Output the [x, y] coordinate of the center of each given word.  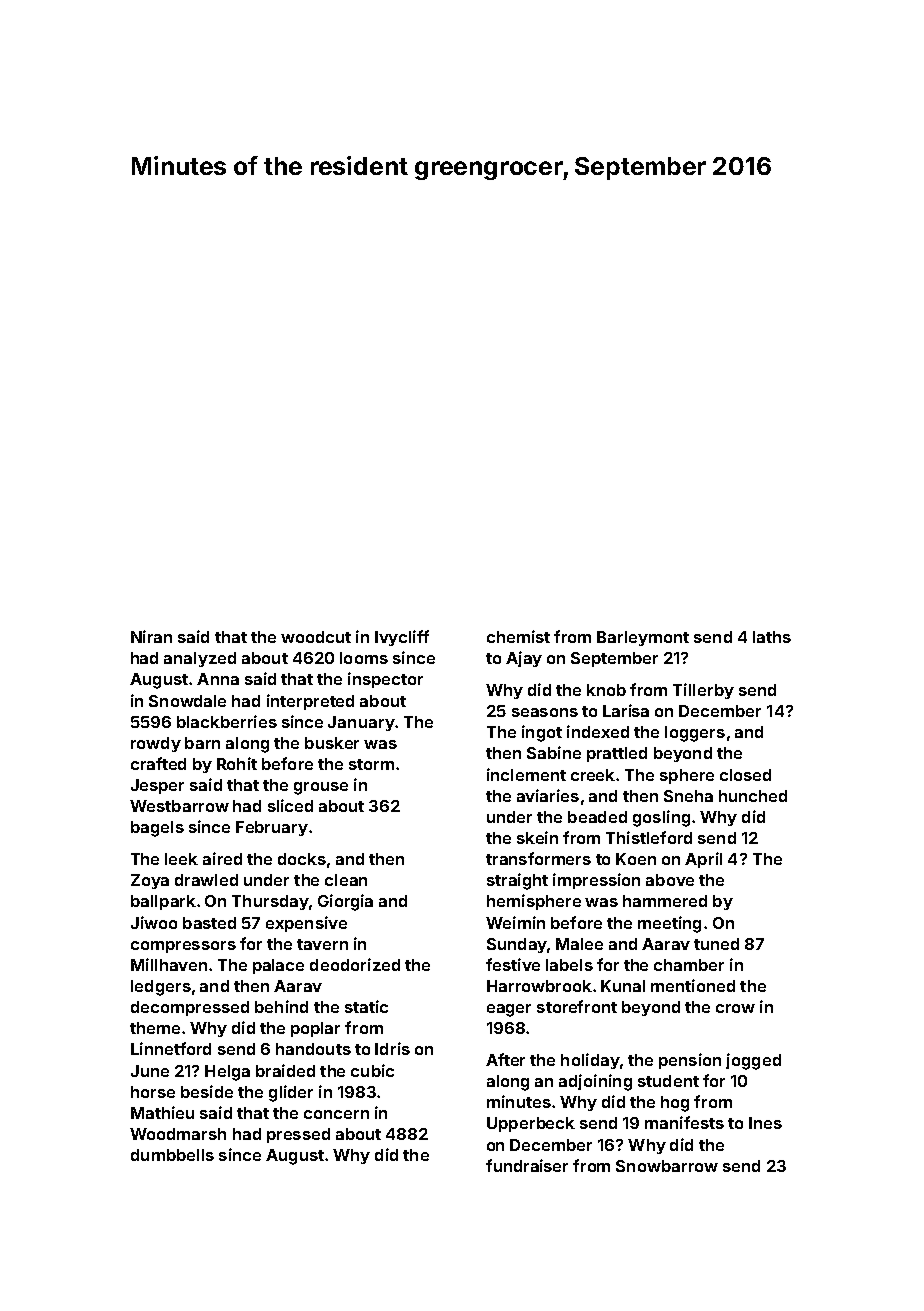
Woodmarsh [178, 1134]
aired [222, 858]
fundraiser [527, 1165]
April [703, 860]
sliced [290, 805]
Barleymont [643, 638]
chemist [518, 636]
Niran [151, 636]
